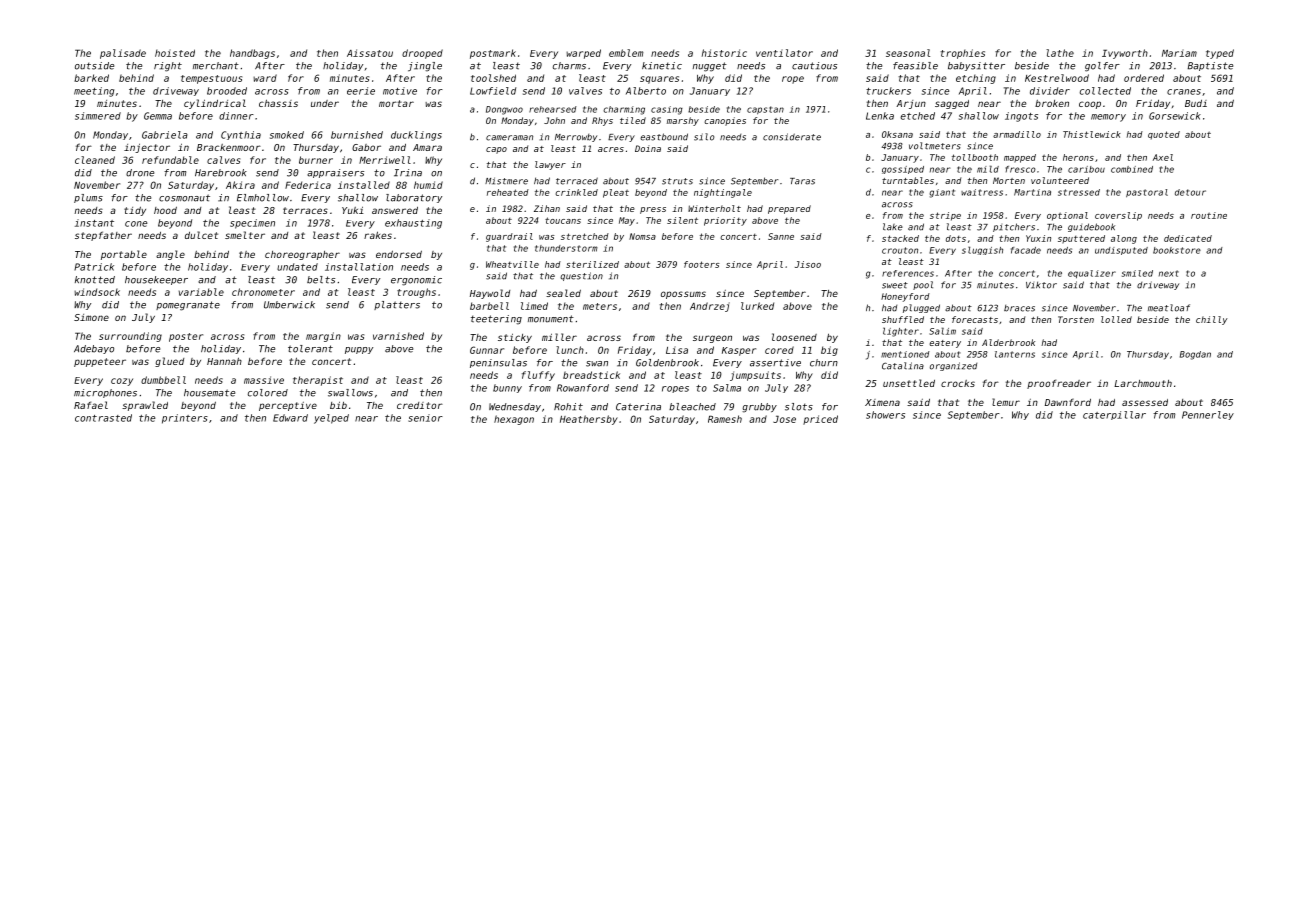 This page has height=924, width=1308. I want to click on toucans, so click(563, 220).
